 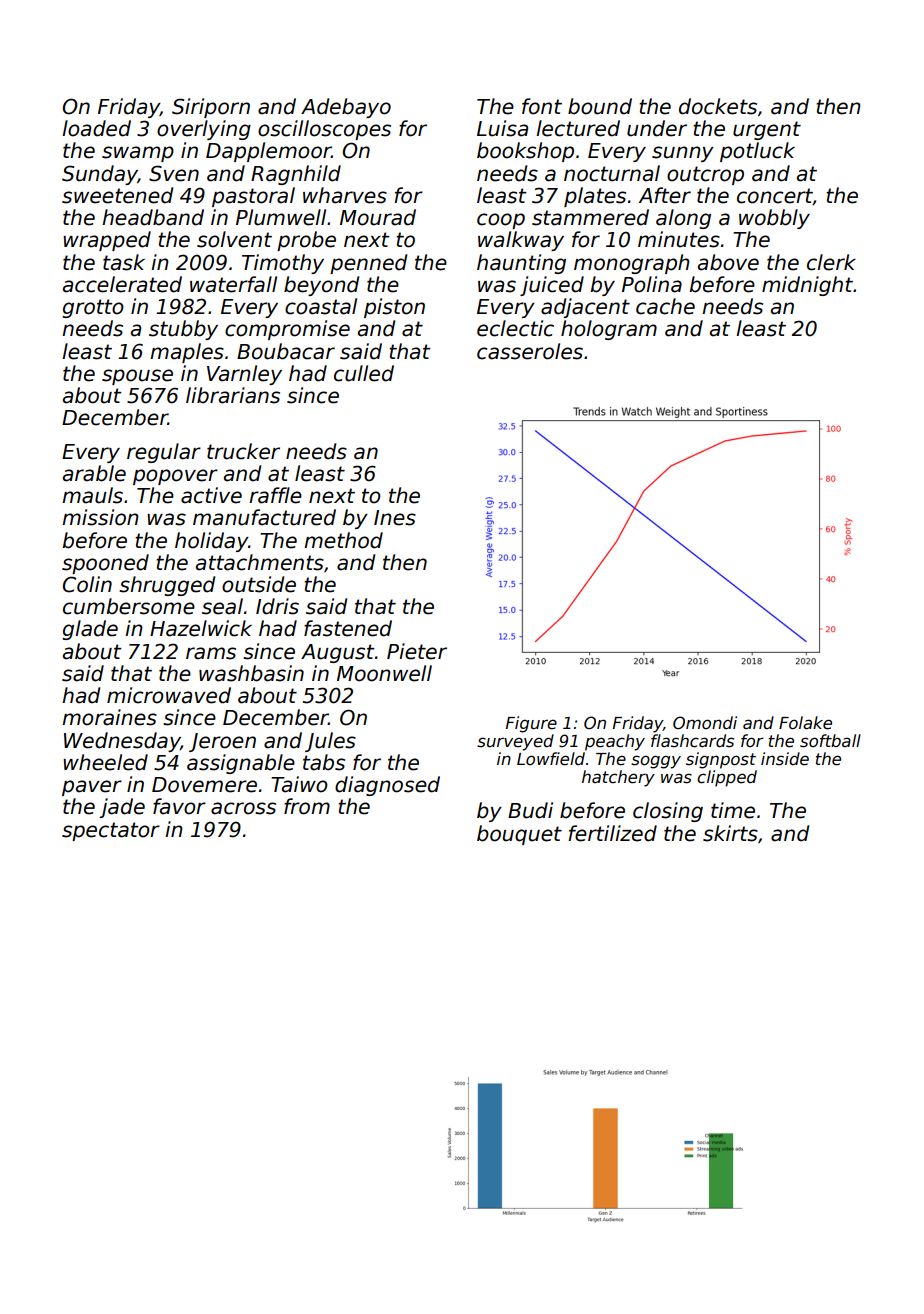 I want to click on glade, so click(x=90, y=630).
